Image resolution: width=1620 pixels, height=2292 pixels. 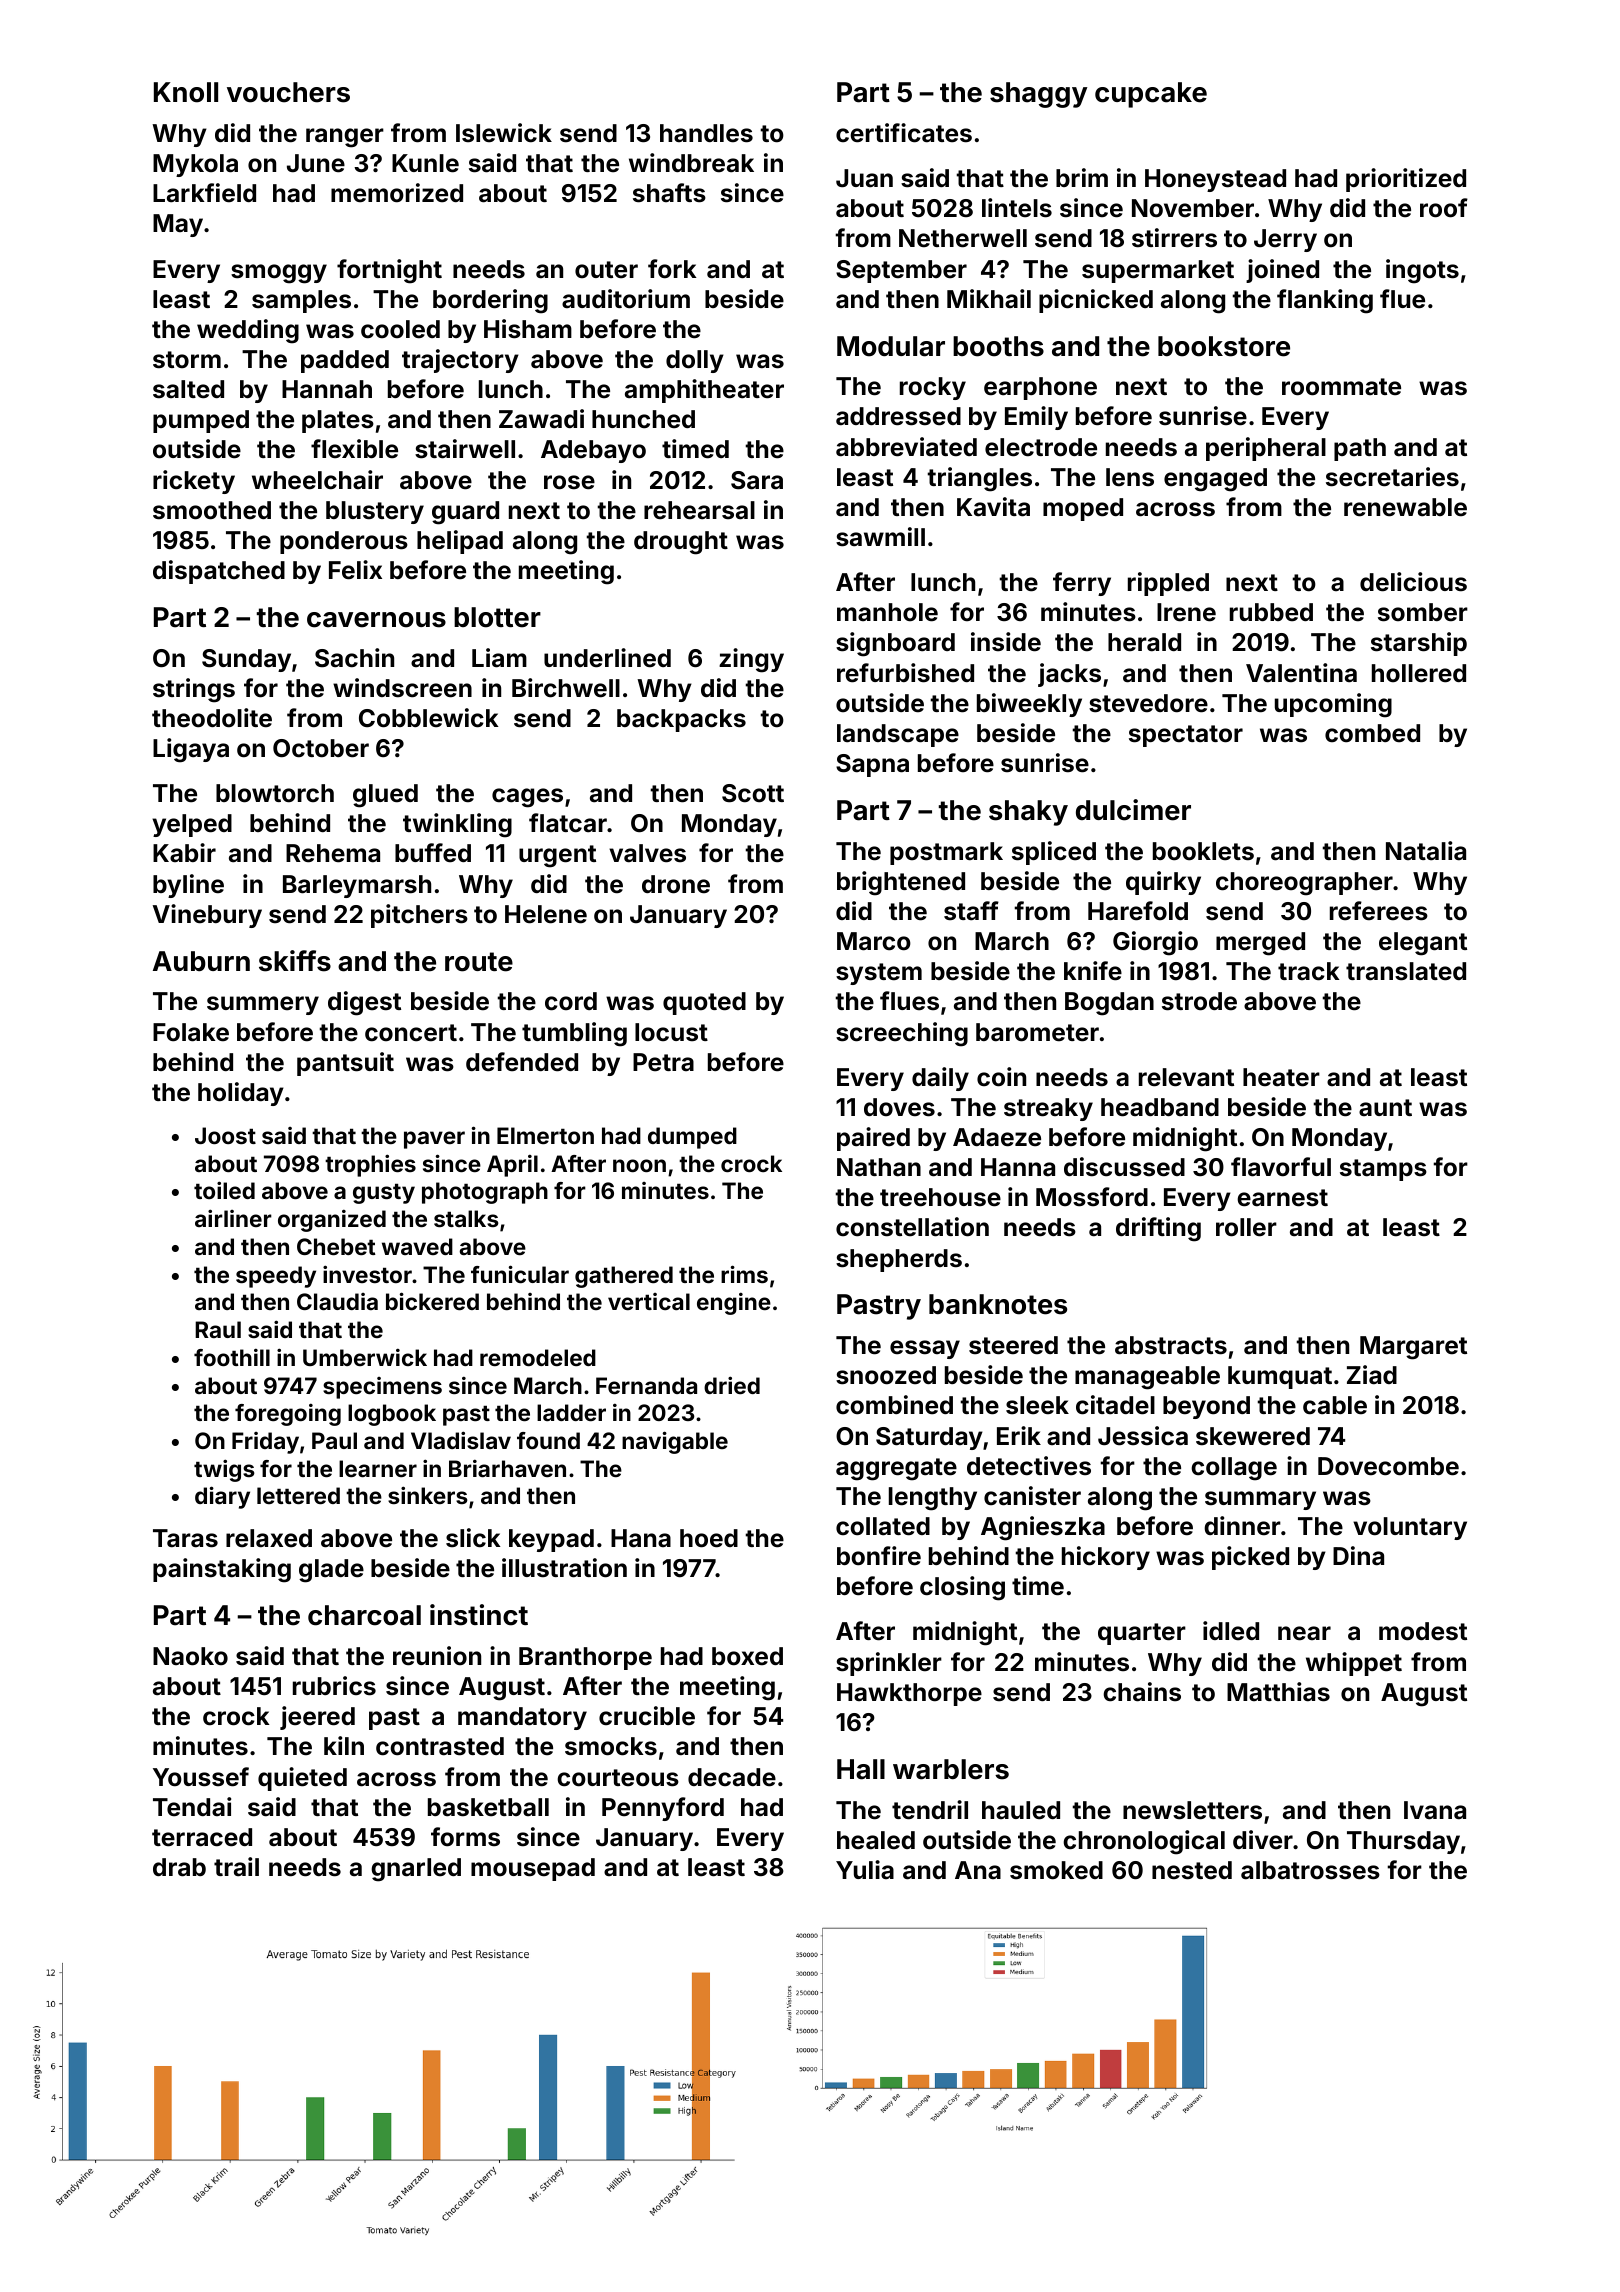 I want to click on zingy, so click(x=751, y=660).
